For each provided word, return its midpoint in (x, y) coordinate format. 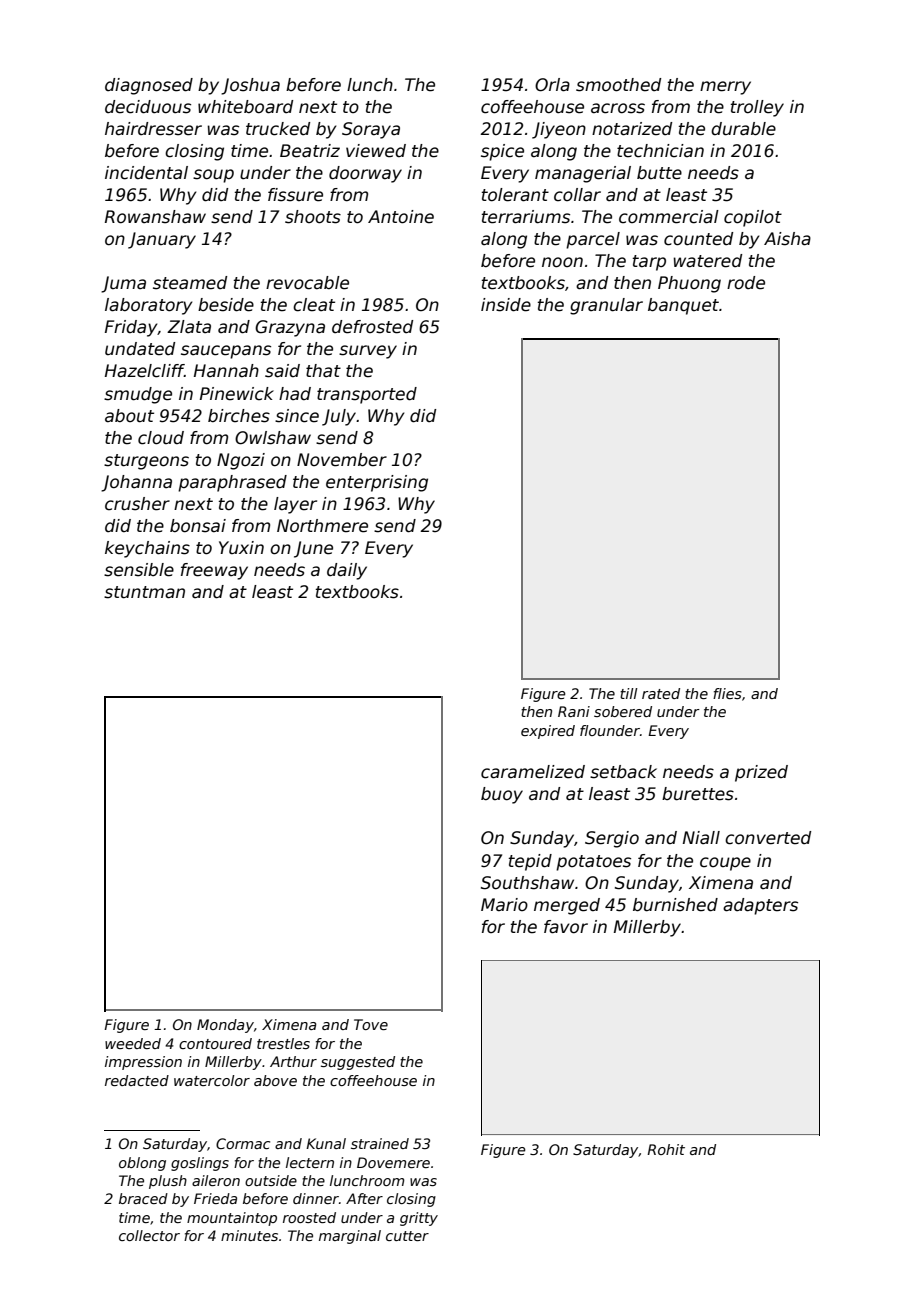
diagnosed (149, 86)
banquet (683, 306)
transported (367, 395)
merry (725, 88)
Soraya (371, 130)
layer (295, 505)
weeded (133, 1043)
